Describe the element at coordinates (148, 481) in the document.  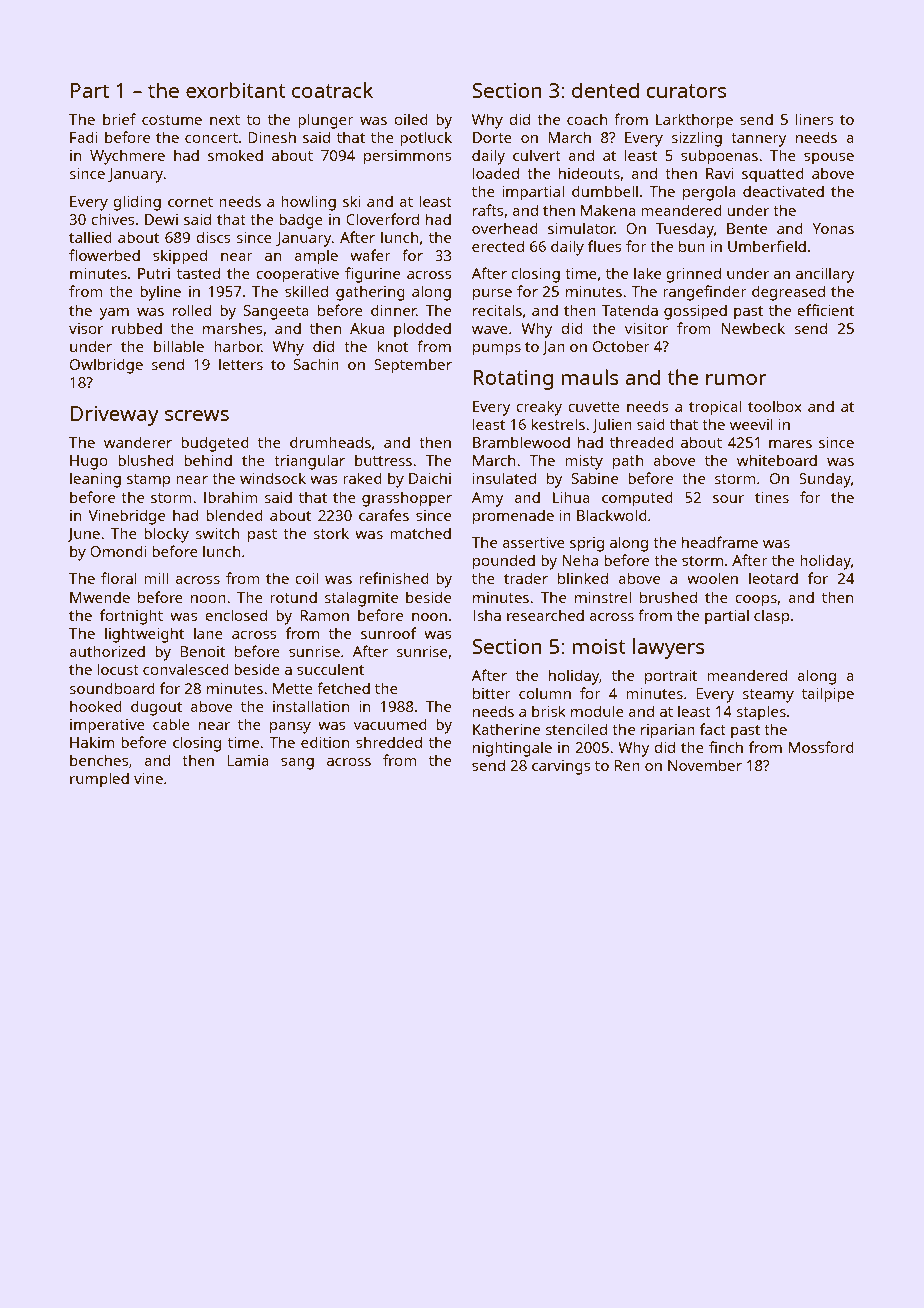
I see `stamp` at that location.
